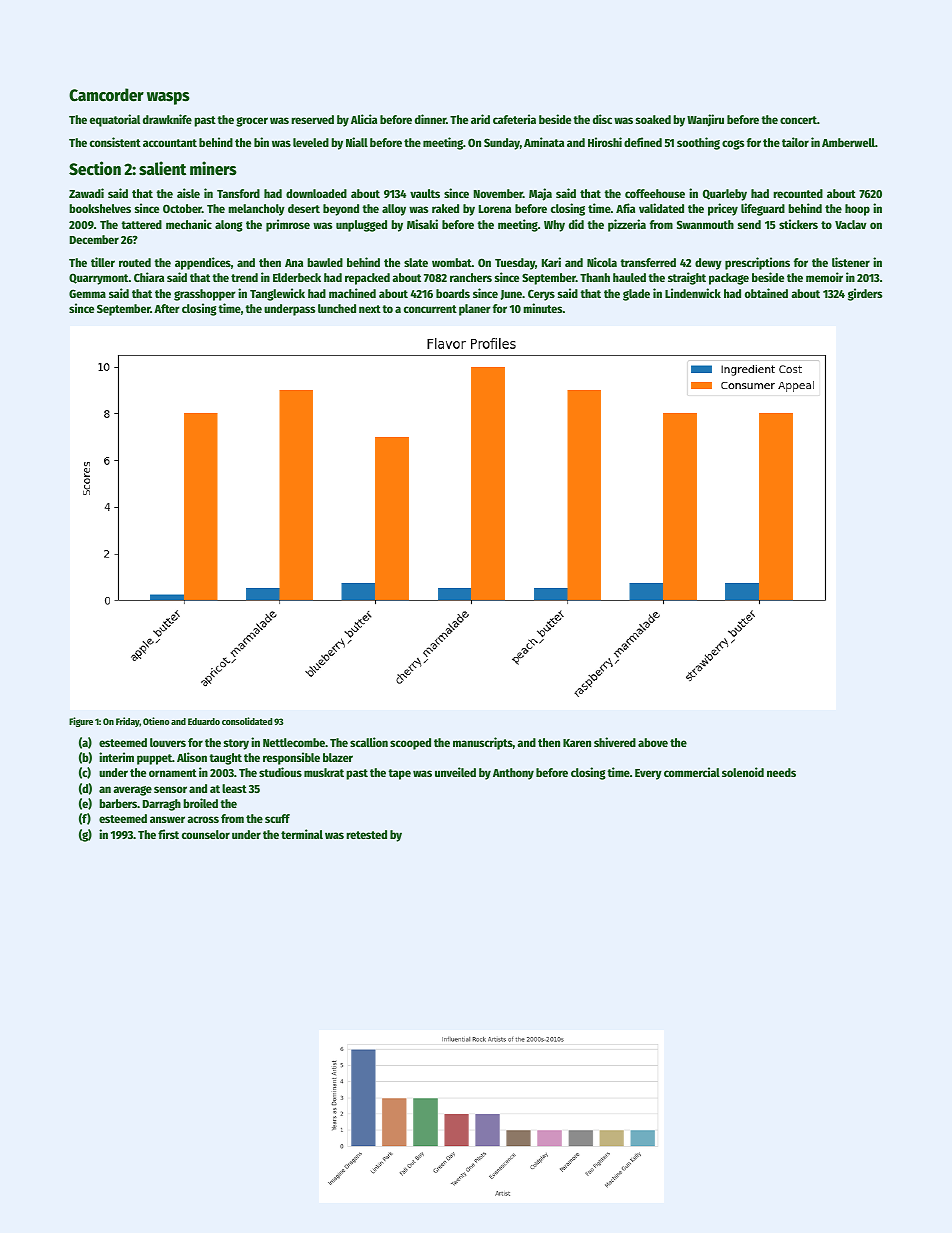 This page has width=952, height=1233. Describe the element at coordinates (798, 120) in the page. I see `concert` at that location.
